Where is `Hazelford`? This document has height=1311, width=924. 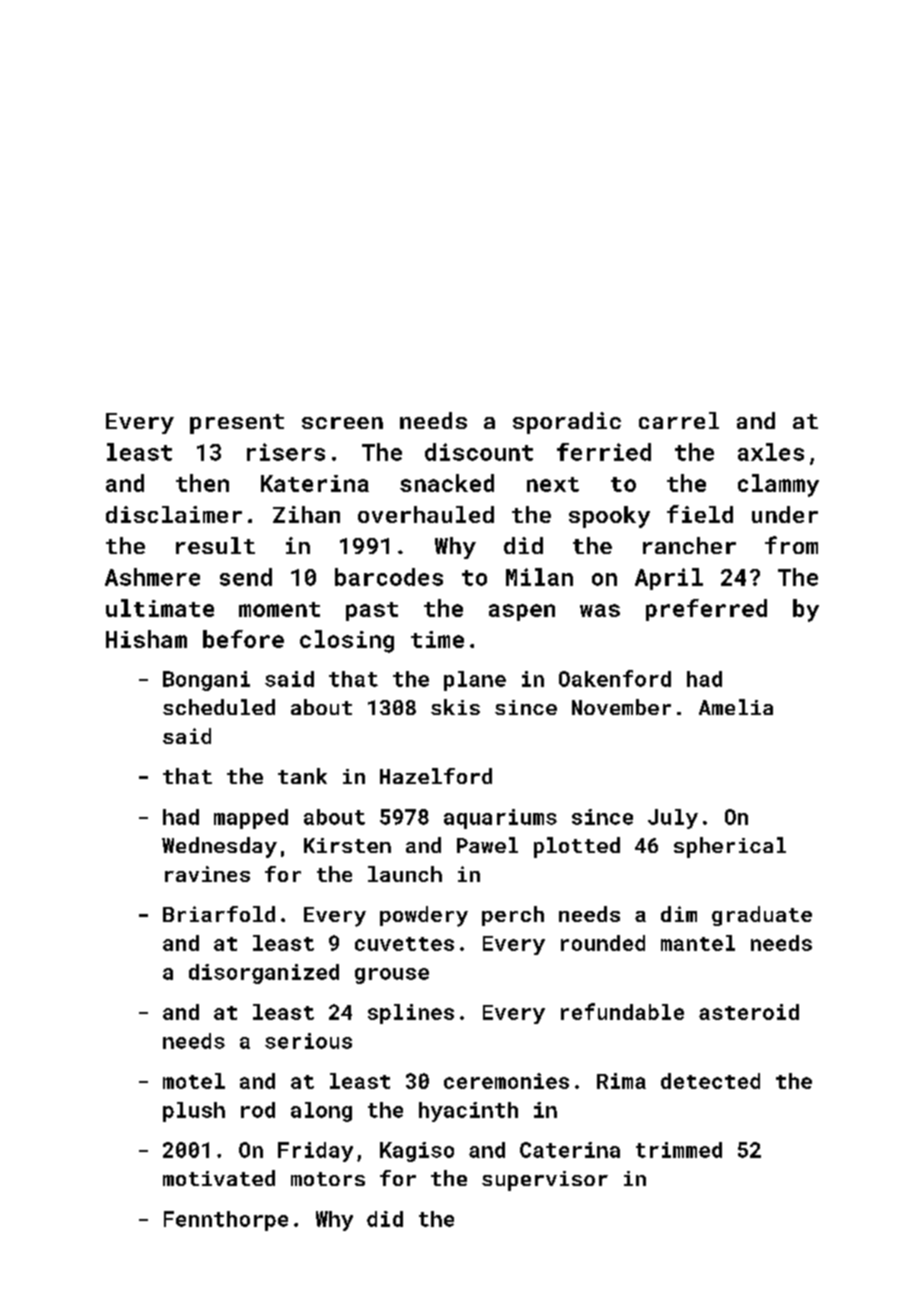 Hazelford is located at coordinates (436, 776).
